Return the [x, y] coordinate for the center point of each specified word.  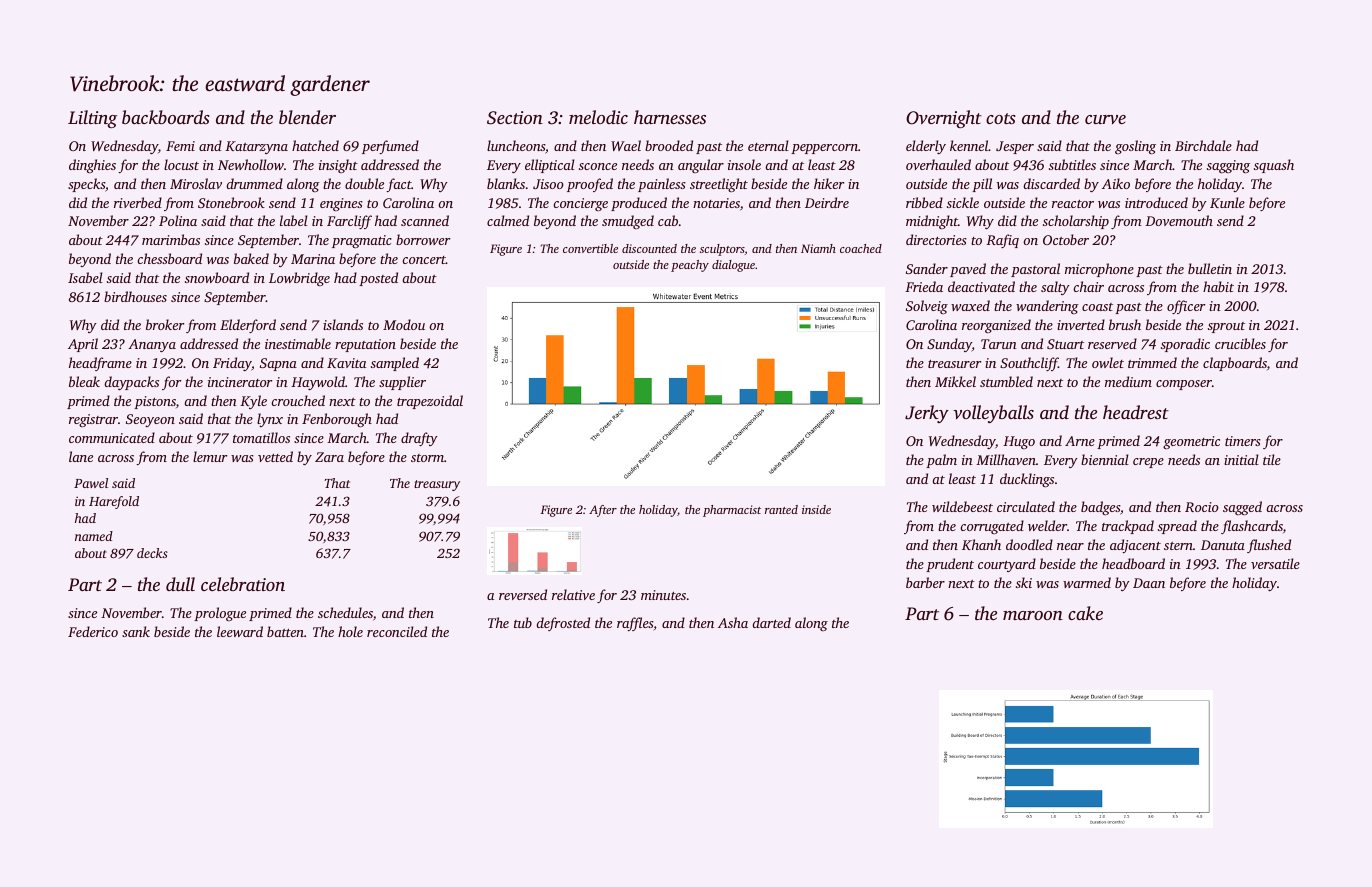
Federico [93, 631]
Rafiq [1002, 241]
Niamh [818, 248]
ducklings [1027, 480]
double [364, 183]
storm [427, 458]
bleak [84, 381]
